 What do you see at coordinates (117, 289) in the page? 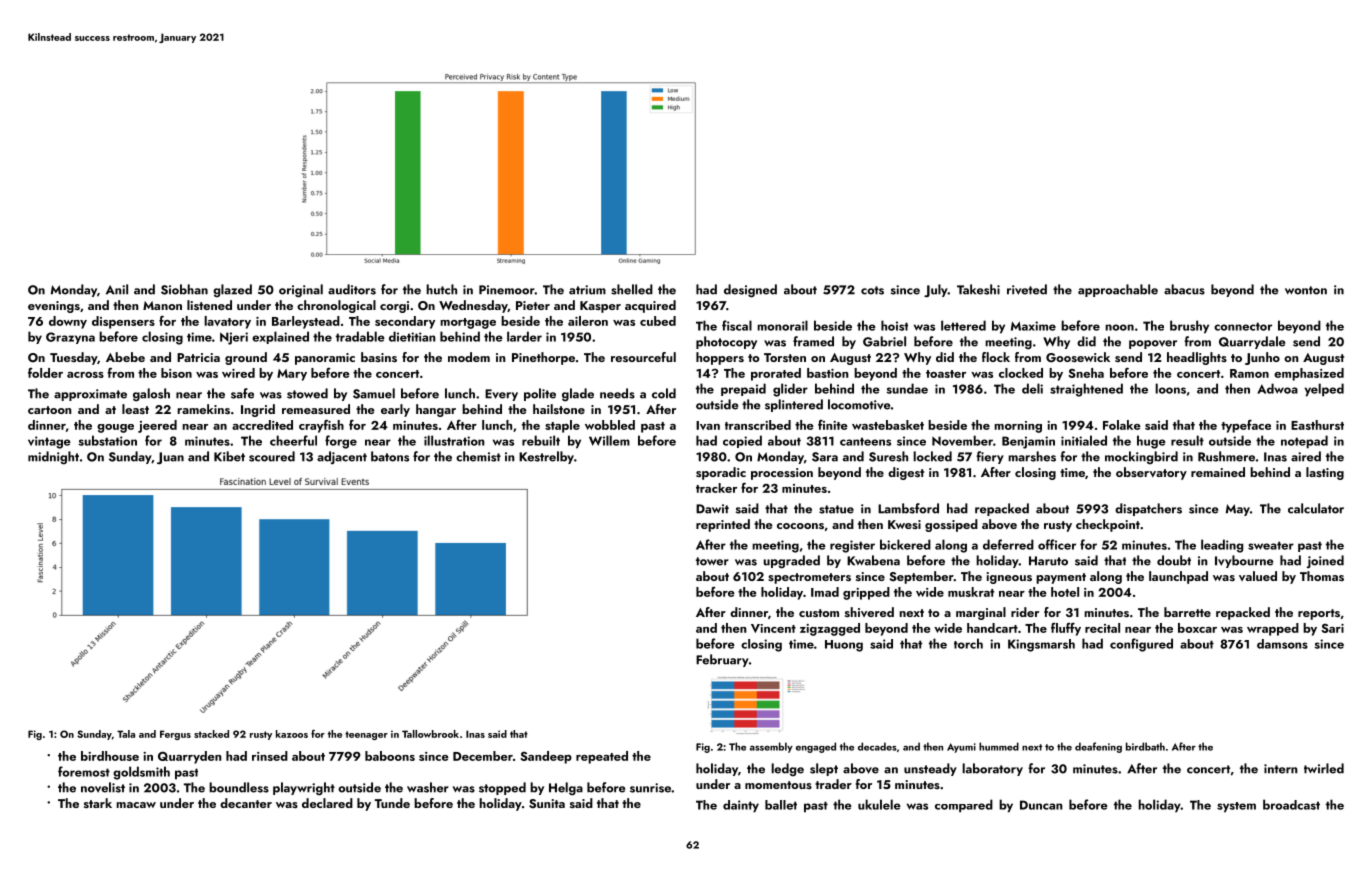
I see `Anil` at bounding box center [117, 289].
